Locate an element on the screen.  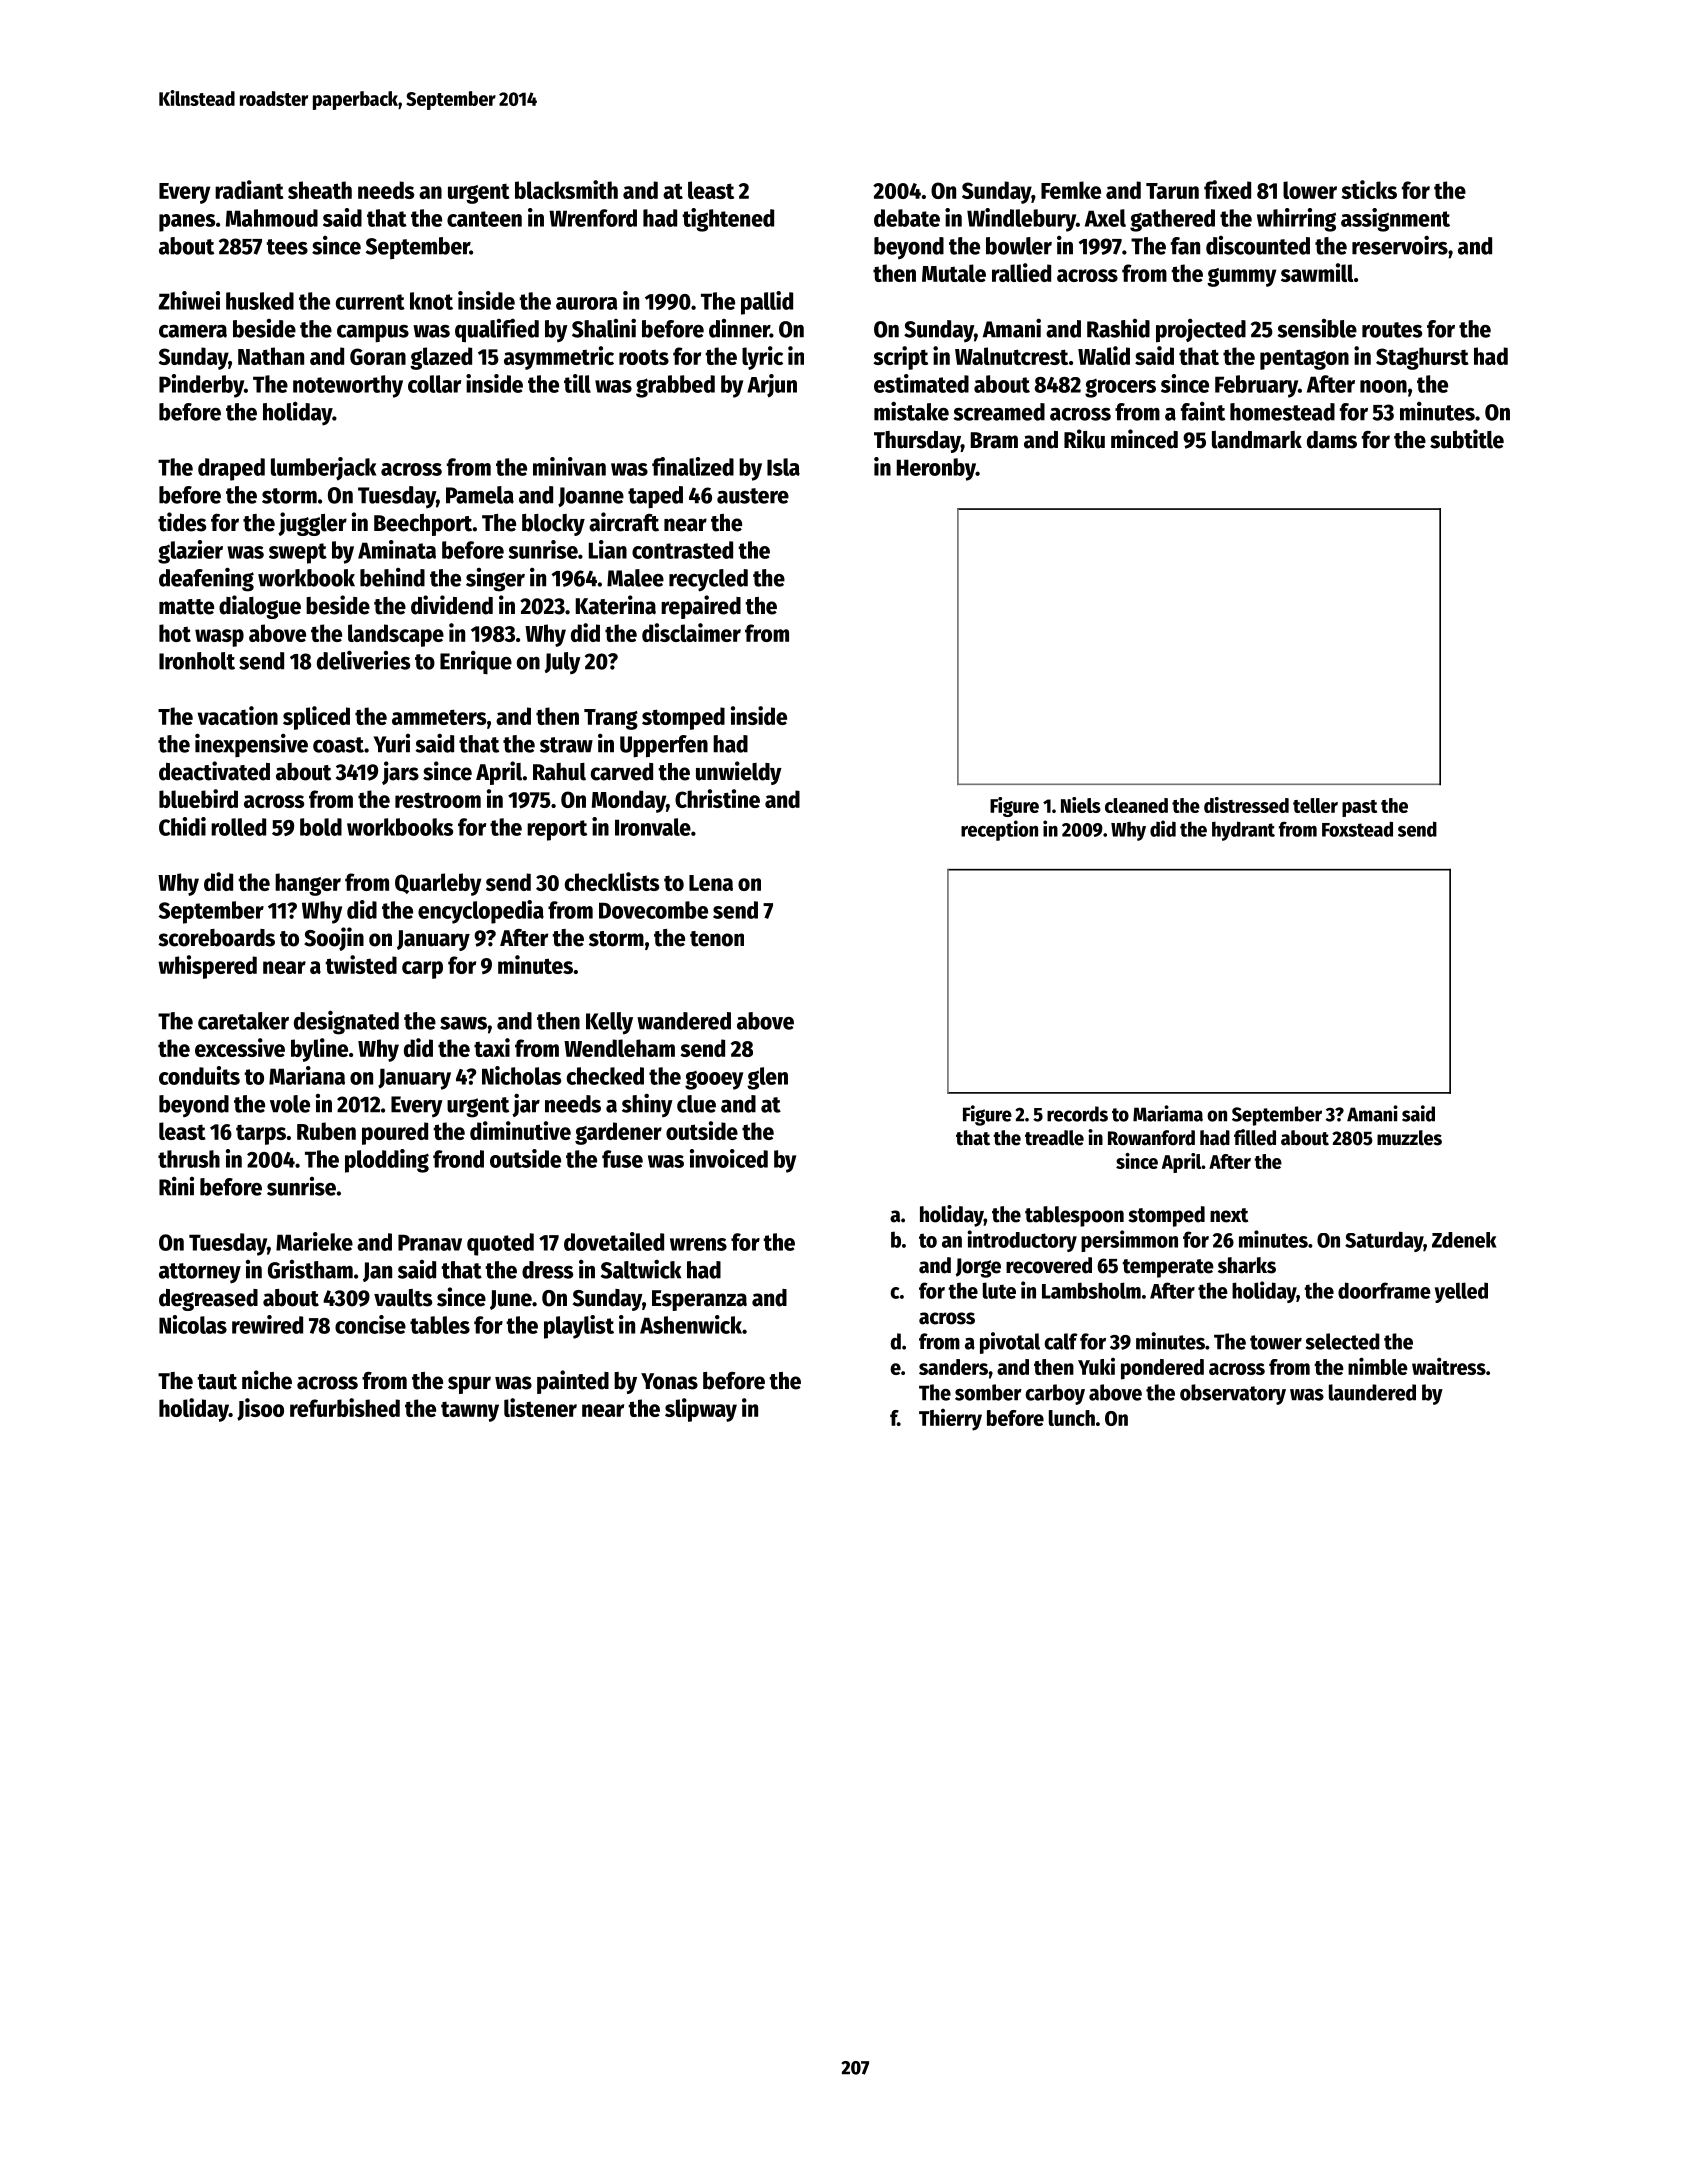
Mariama is located at coordinates (1168, 1113).
